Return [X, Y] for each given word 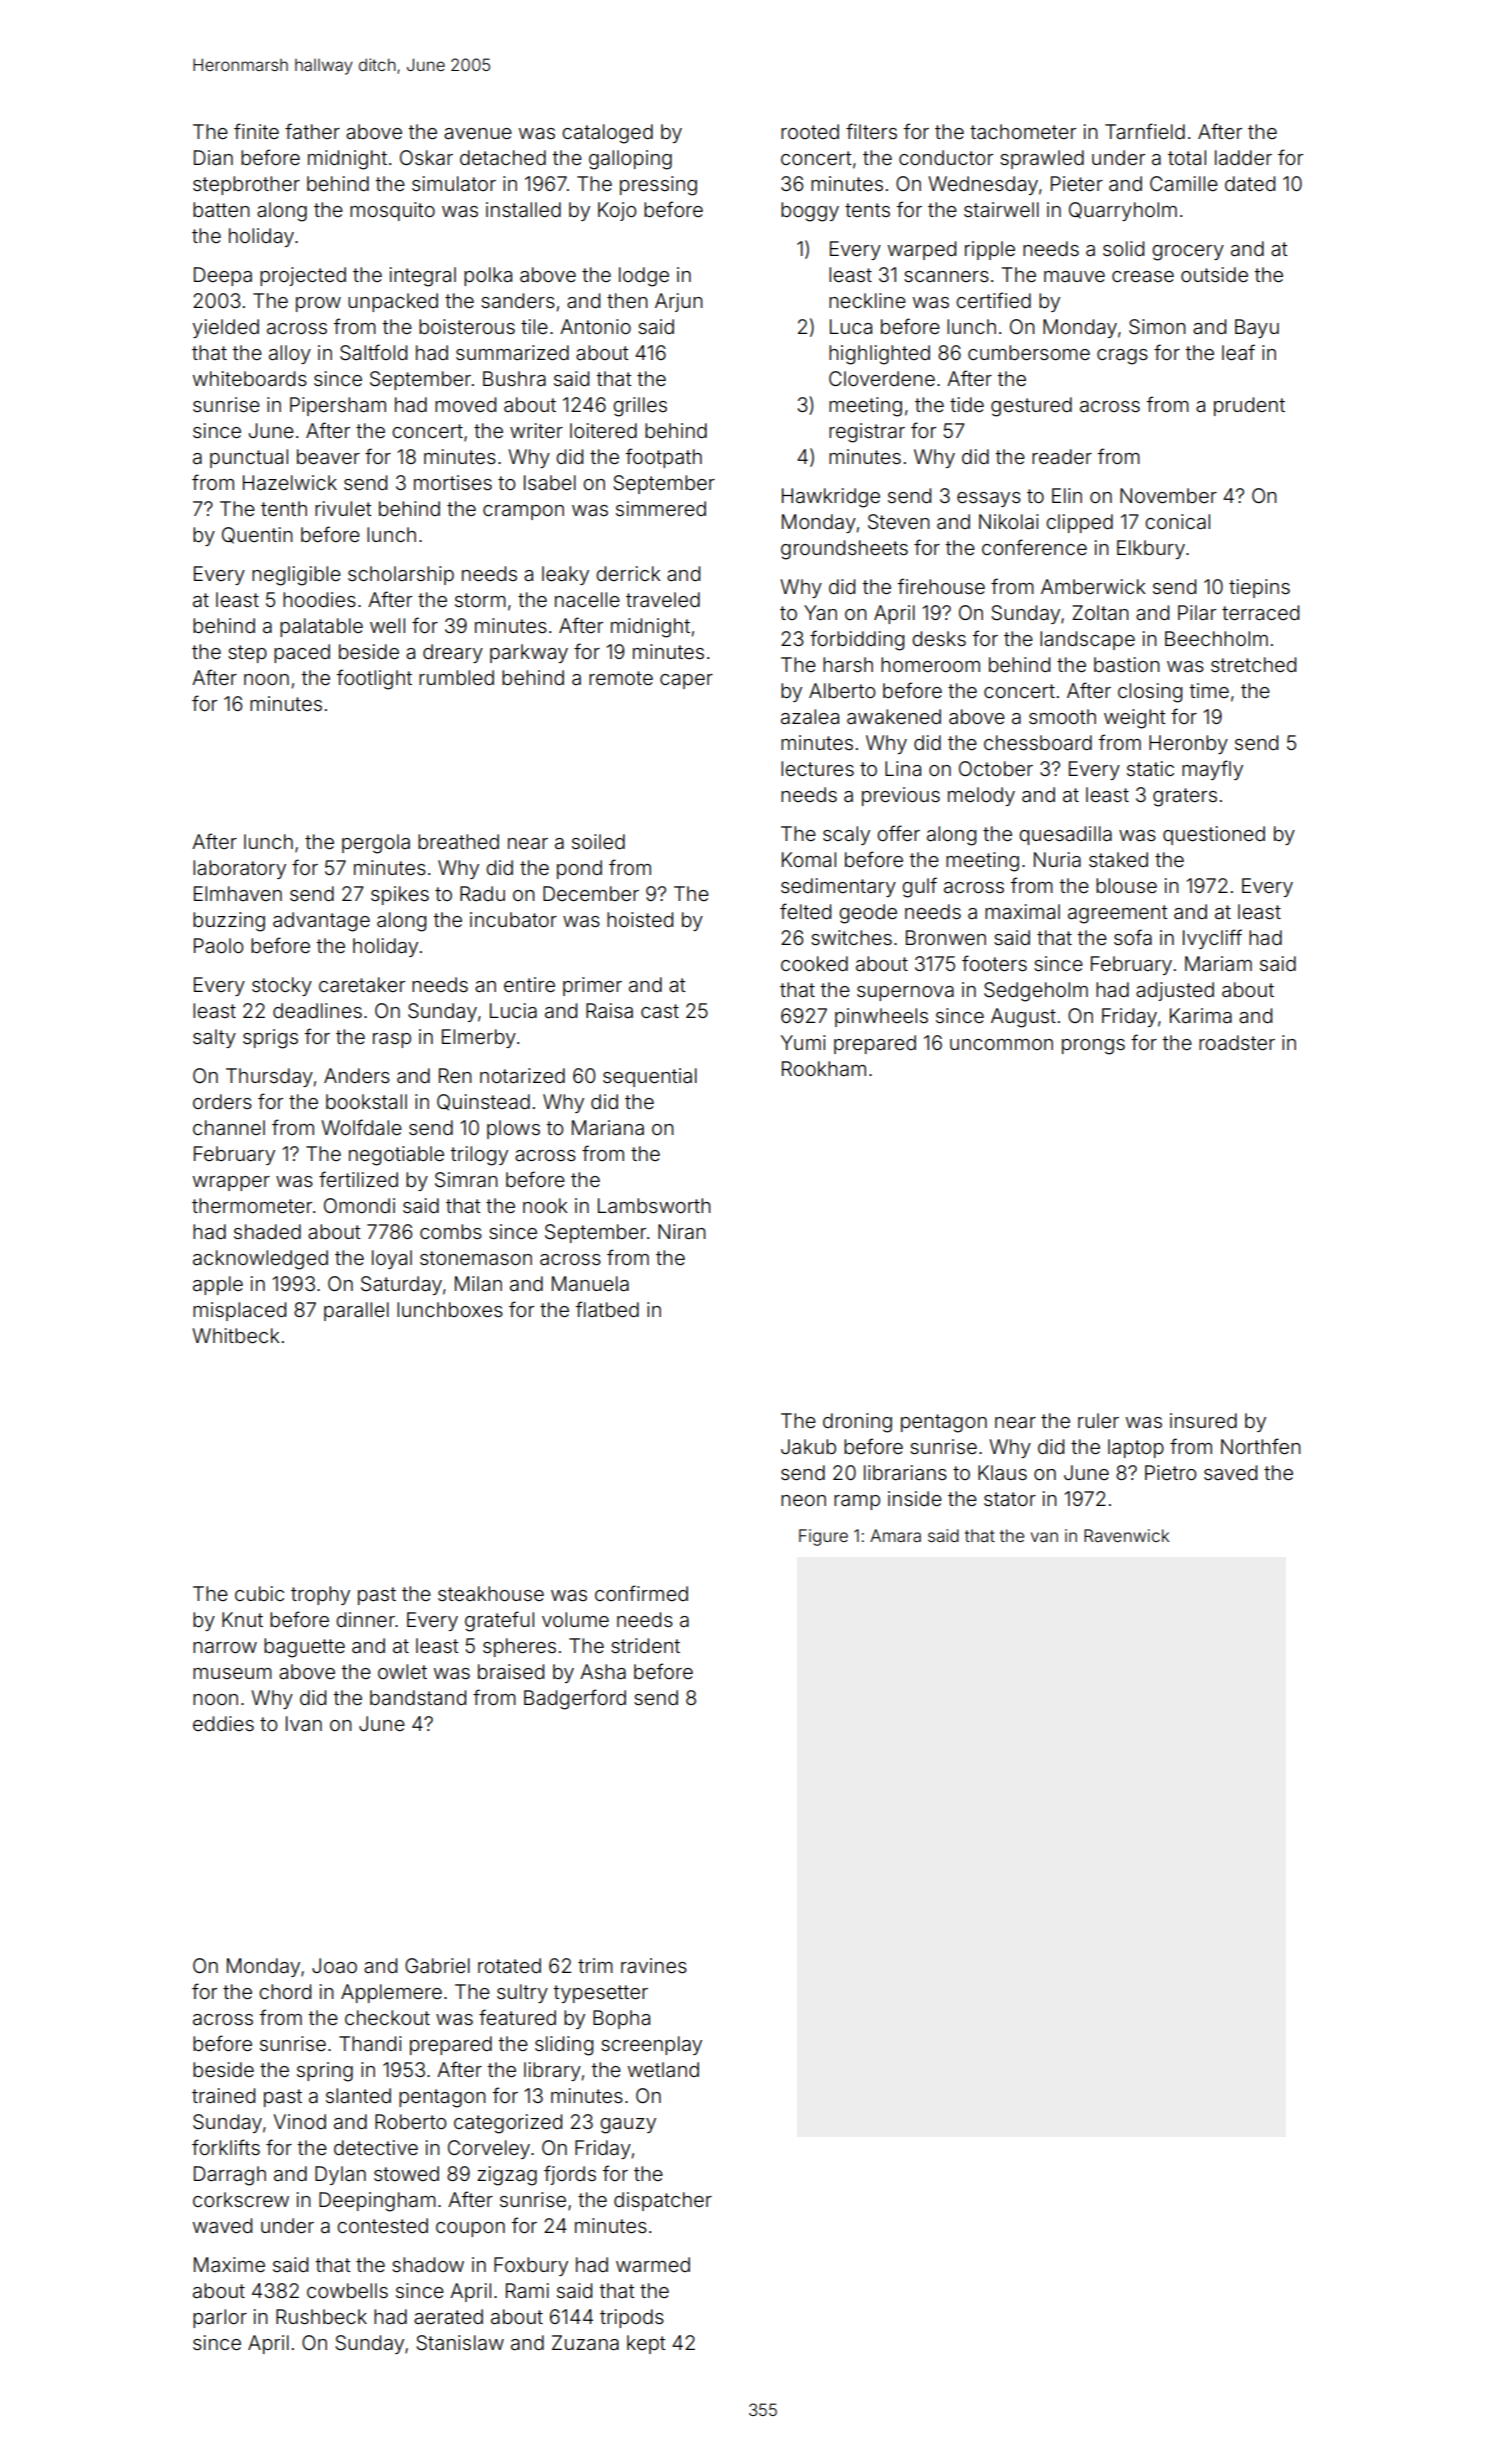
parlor [220, 2318]
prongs [1093, 1047]
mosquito [392, 211]
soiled [598, 841]
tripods [632, 2318]
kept [646, 2344]
